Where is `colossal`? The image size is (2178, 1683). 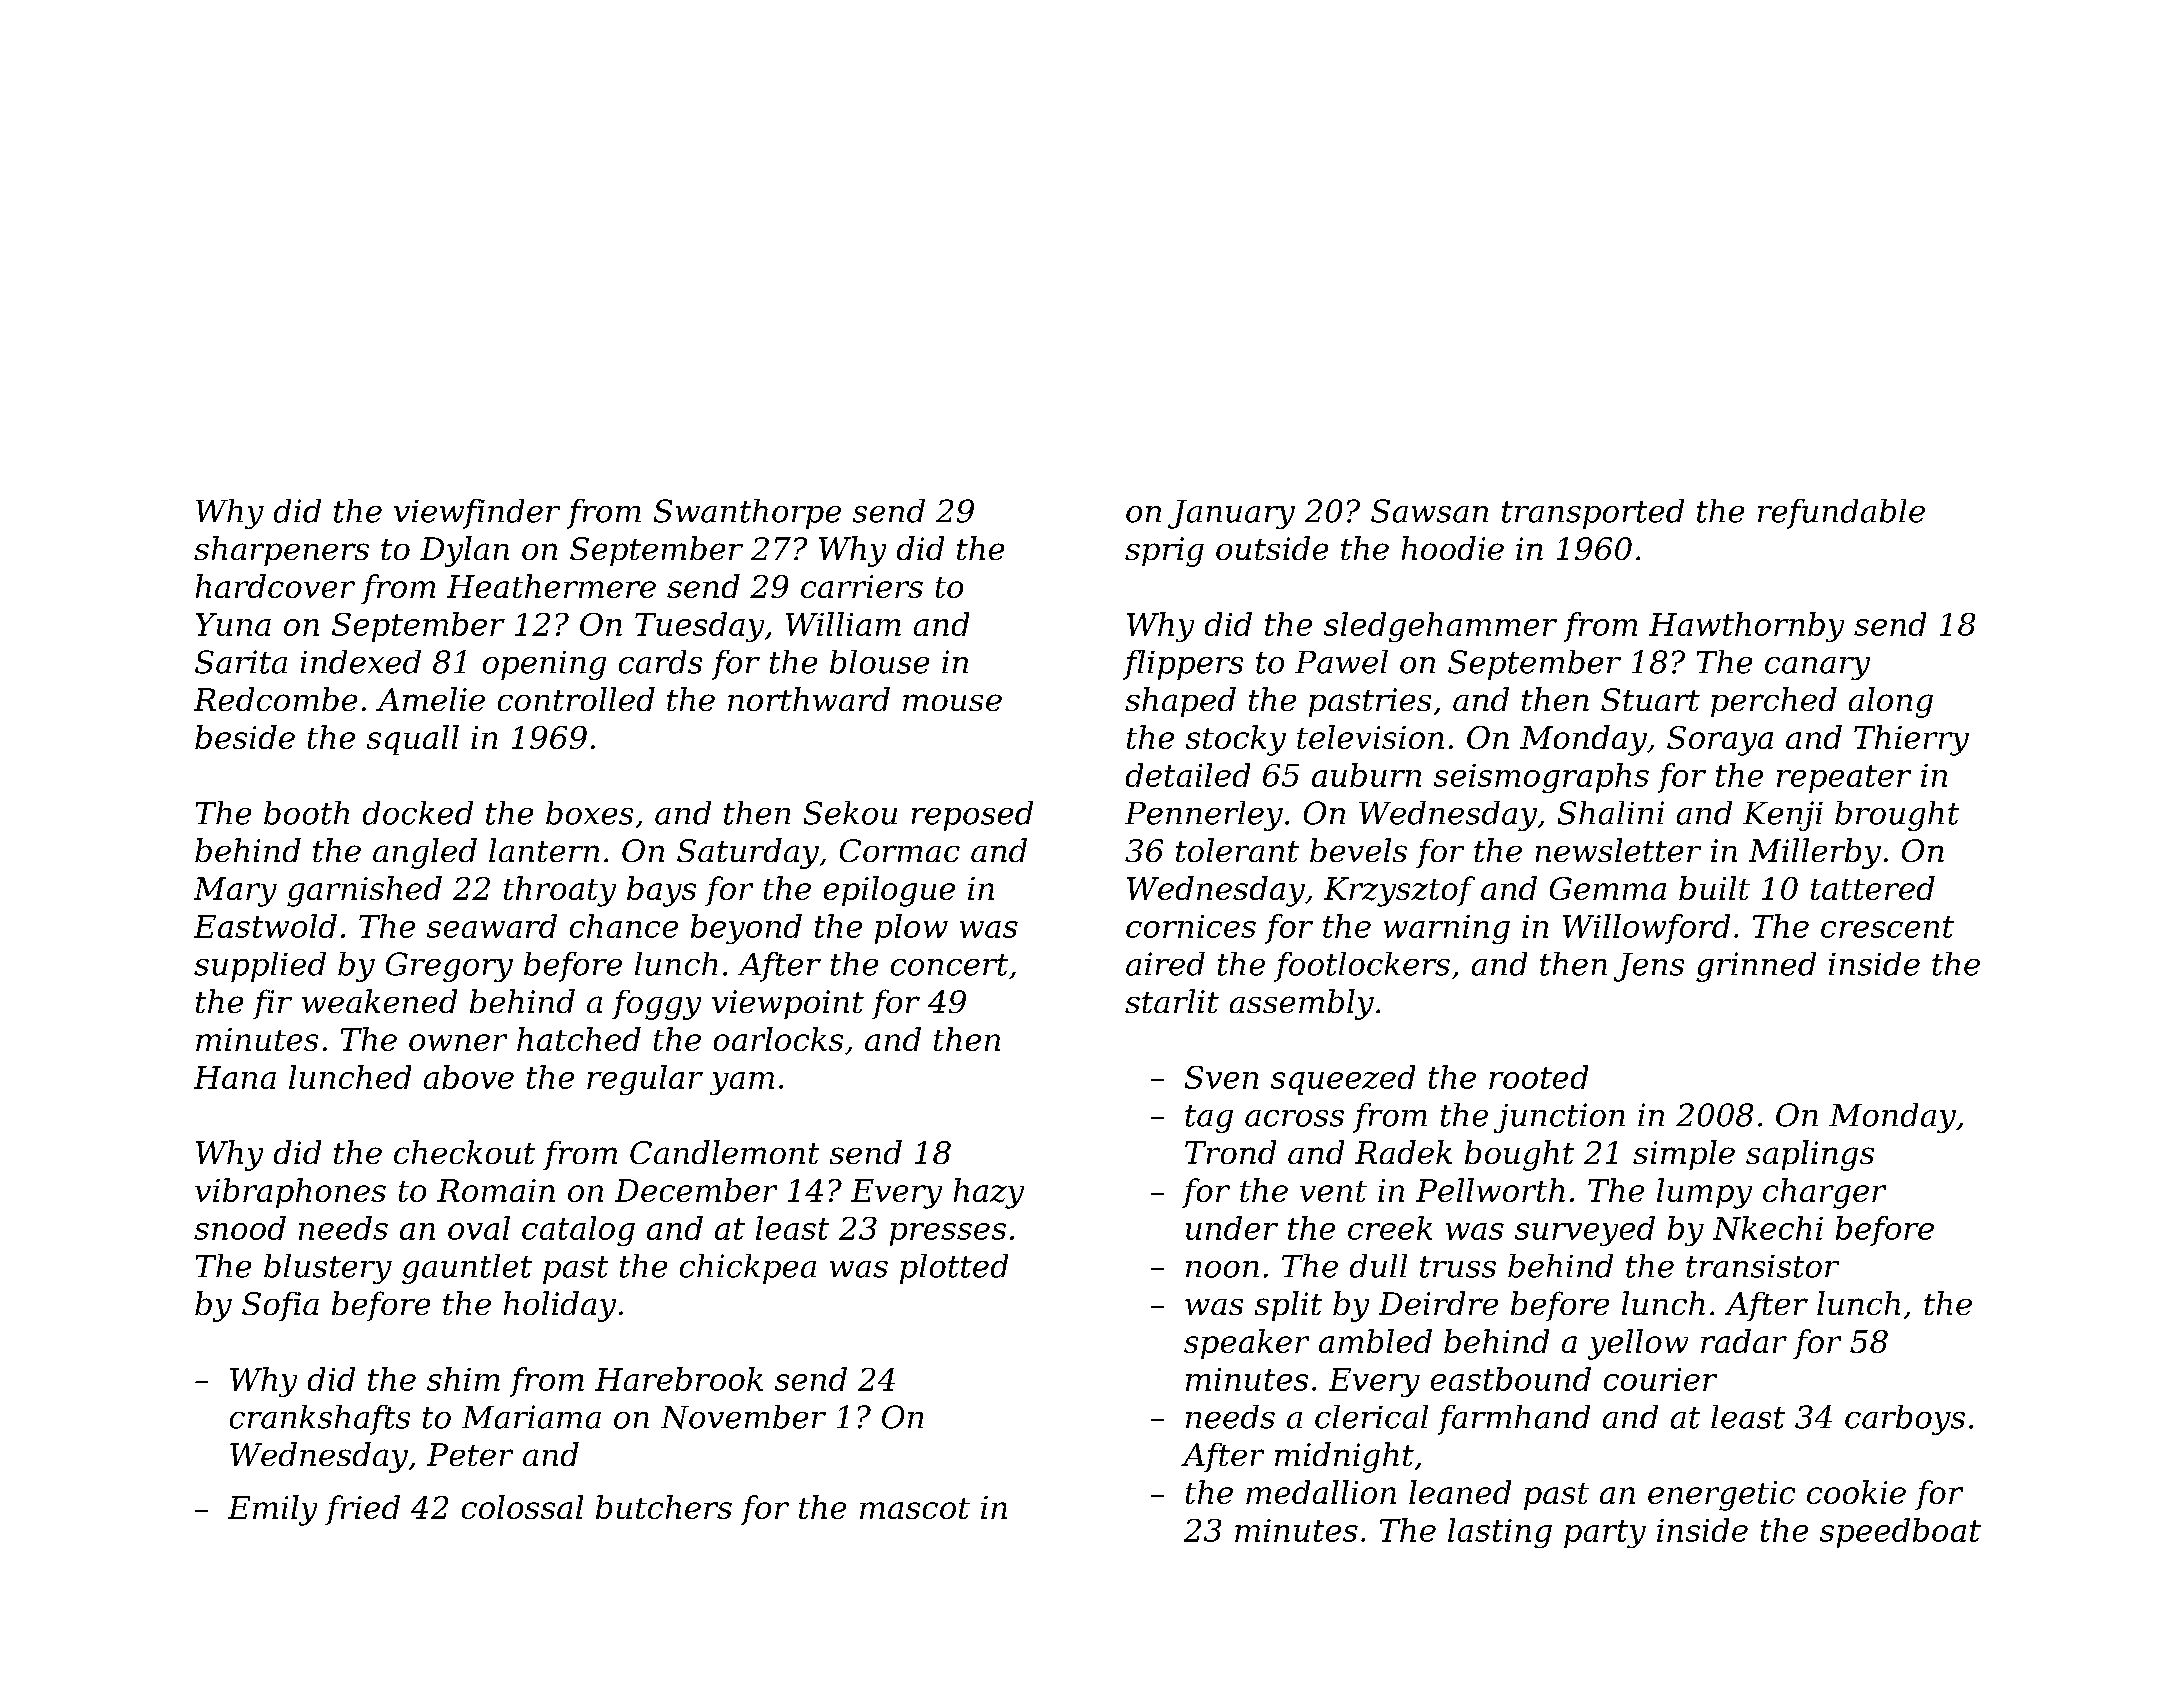
colossal is located at coordinates (522, 1507).
